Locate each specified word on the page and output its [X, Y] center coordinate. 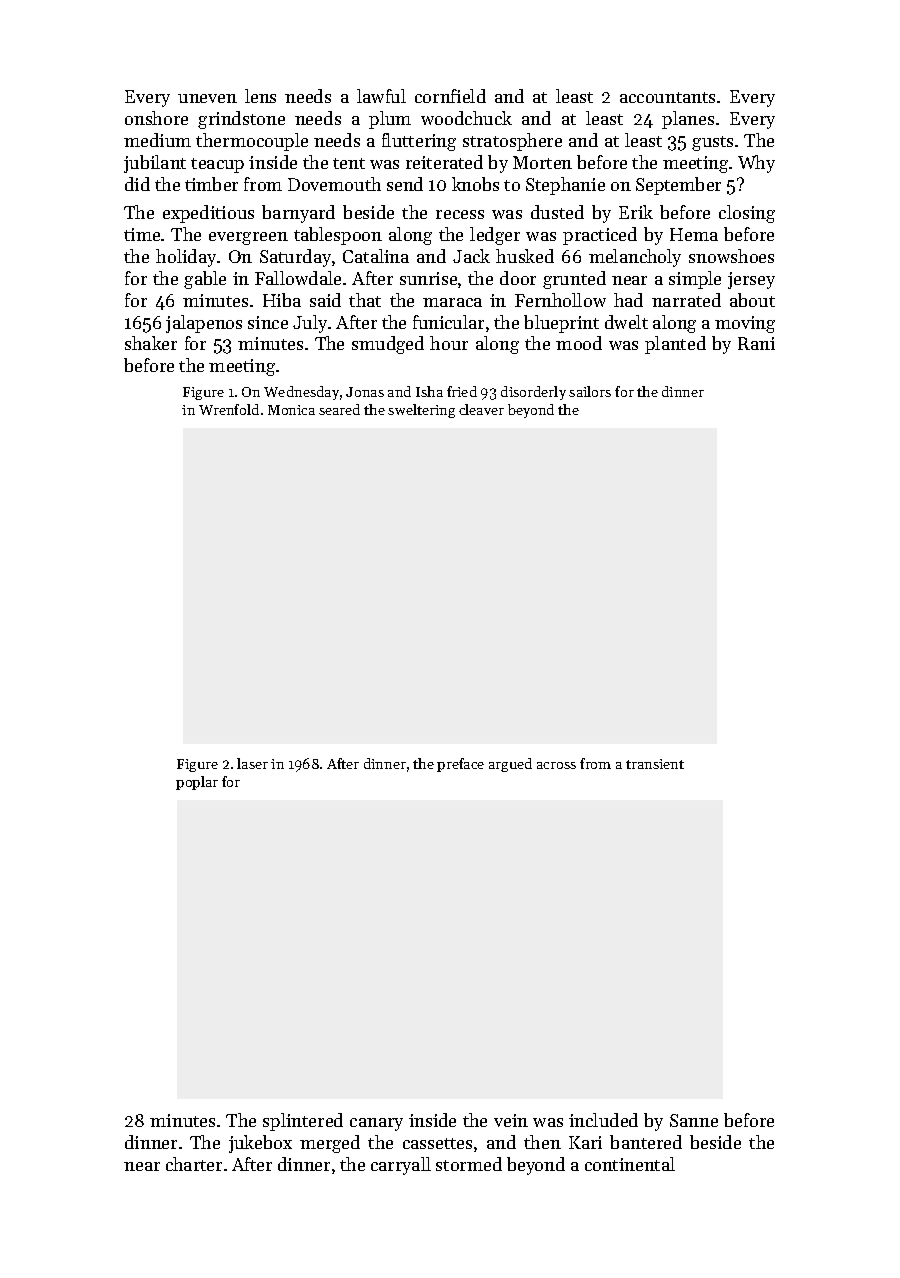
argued [510, 765]
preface [460, 765]
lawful [381, 96]
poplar [197, 783]
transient [655, 764]
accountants [667, 97]
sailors [590, 391]
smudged [388, 345]
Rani [756, 343]
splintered [303, 1122]
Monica [291, 410]
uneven [207, 98]
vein [511, 1120]
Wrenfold [229, 409]
